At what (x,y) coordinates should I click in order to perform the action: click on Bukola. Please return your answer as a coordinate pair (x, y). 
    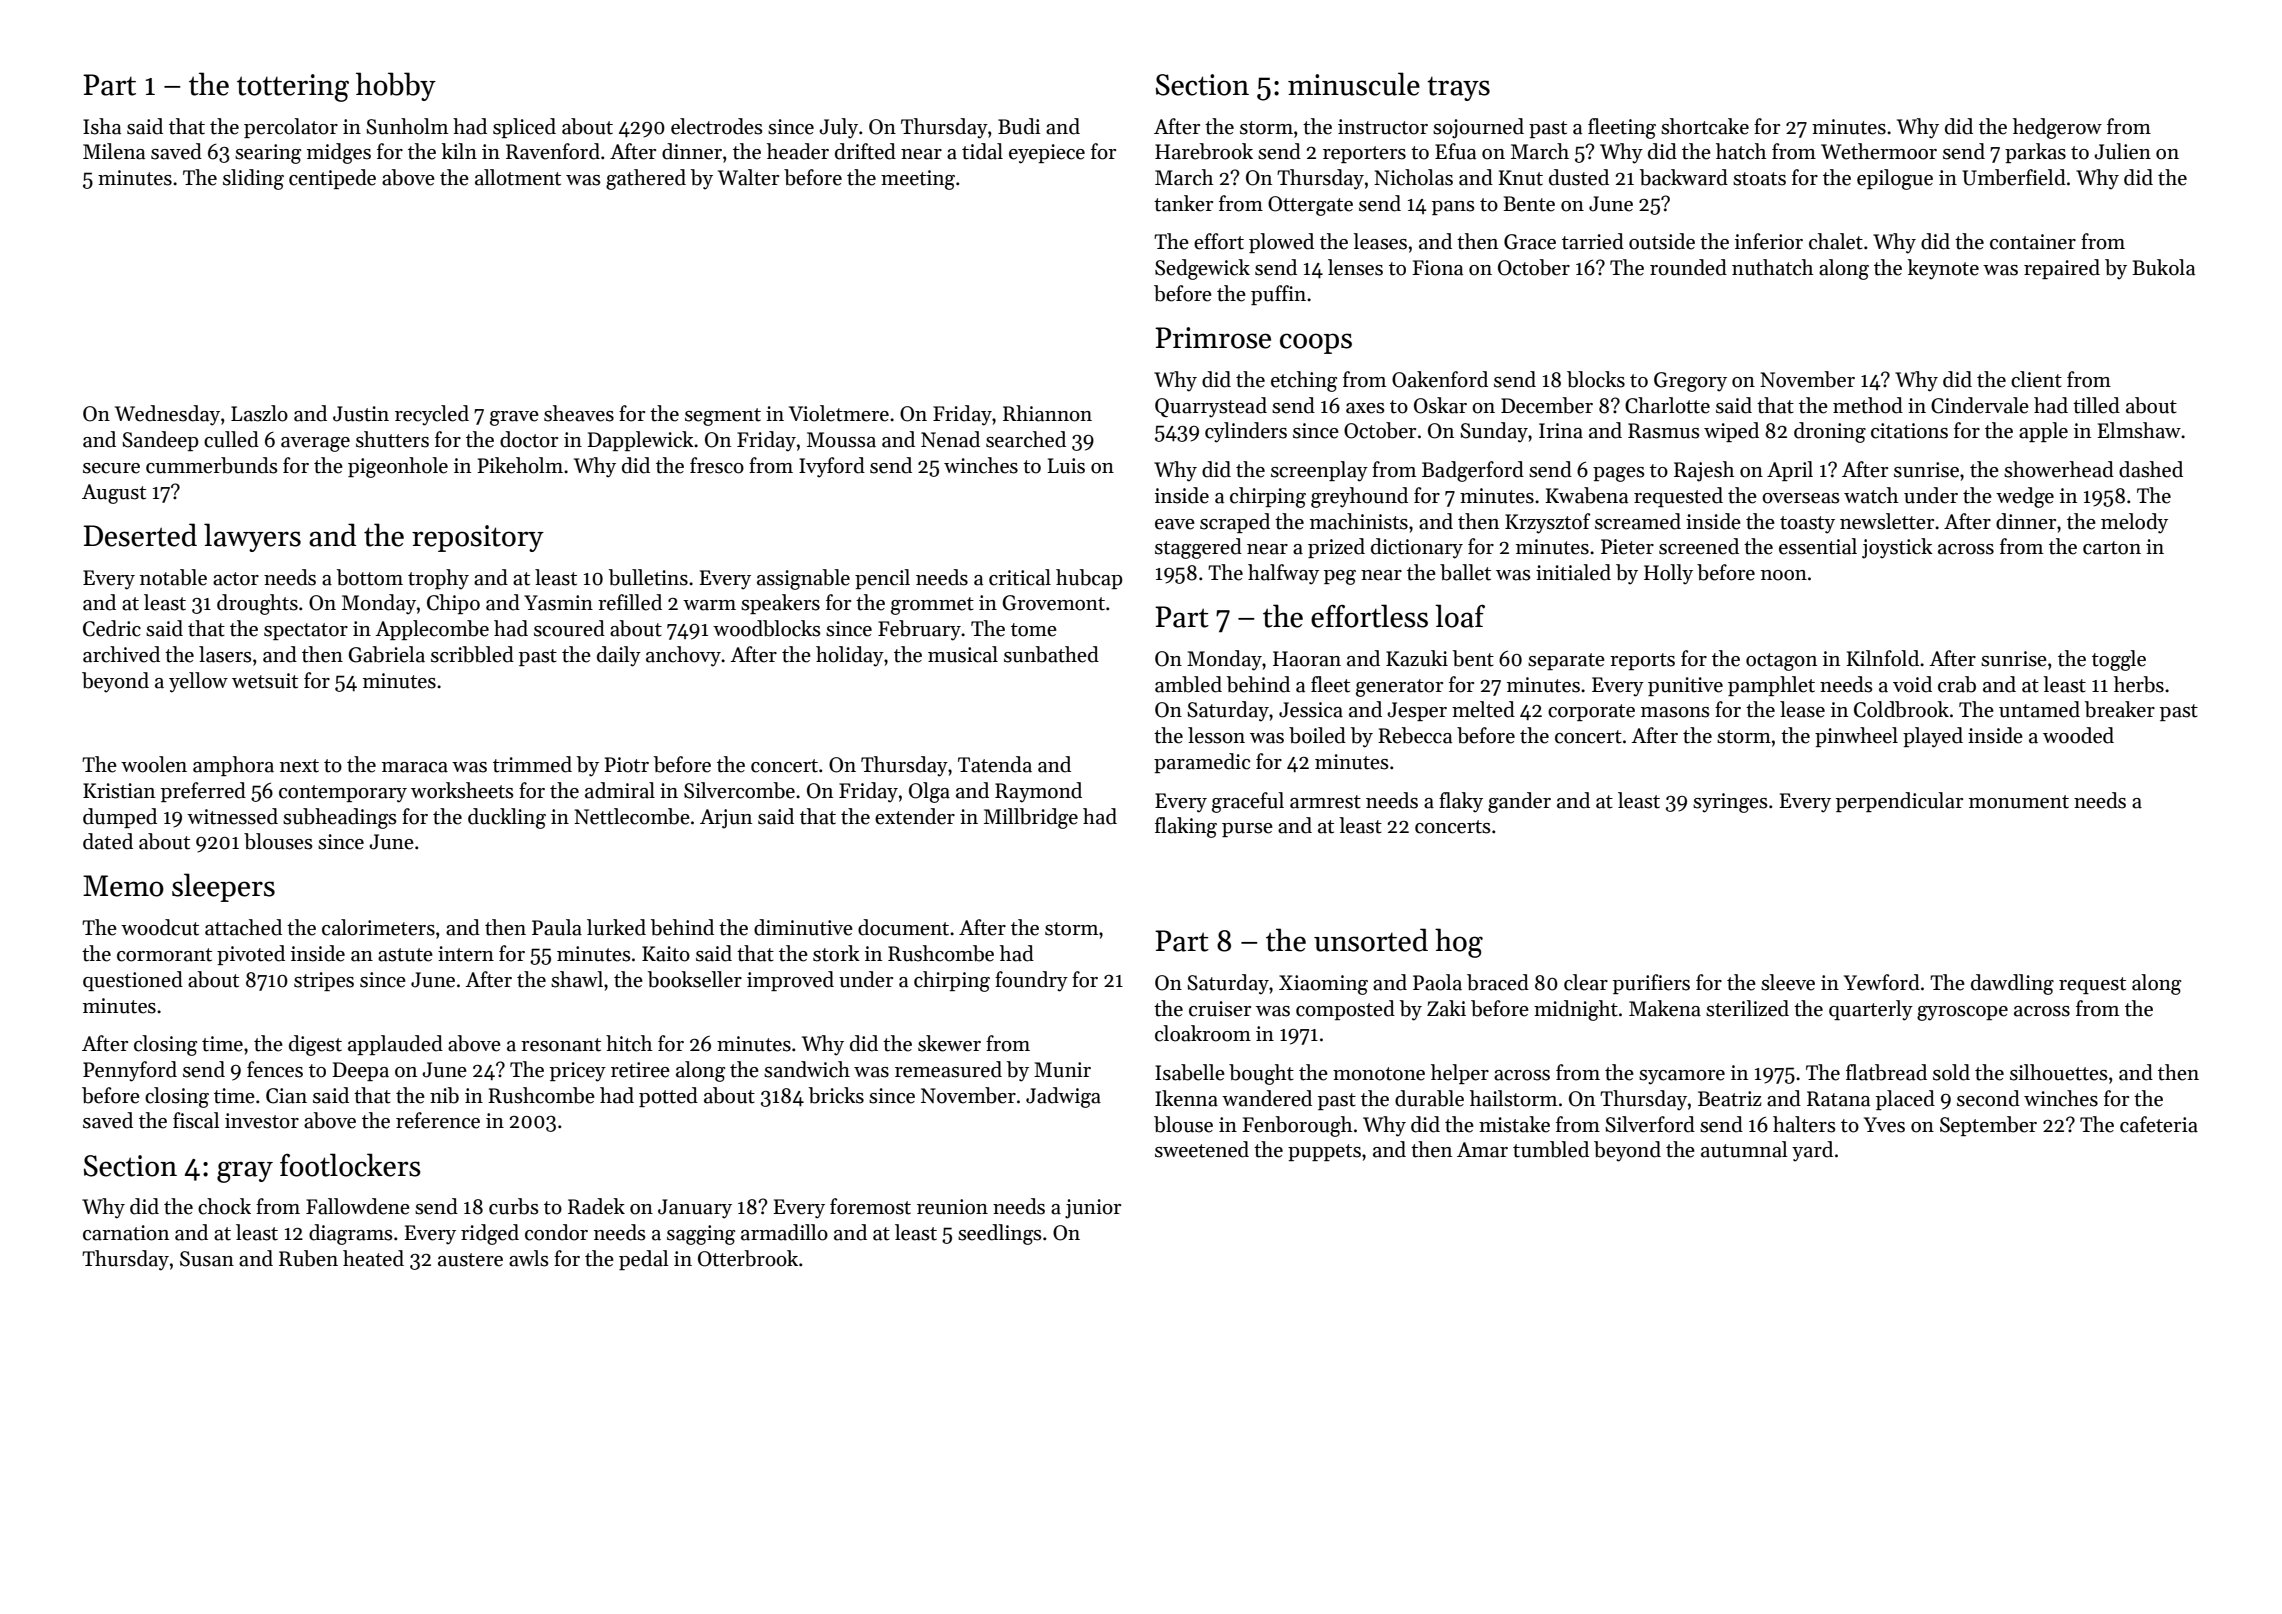
    Looking at the image, I should click on (2163, 267).
